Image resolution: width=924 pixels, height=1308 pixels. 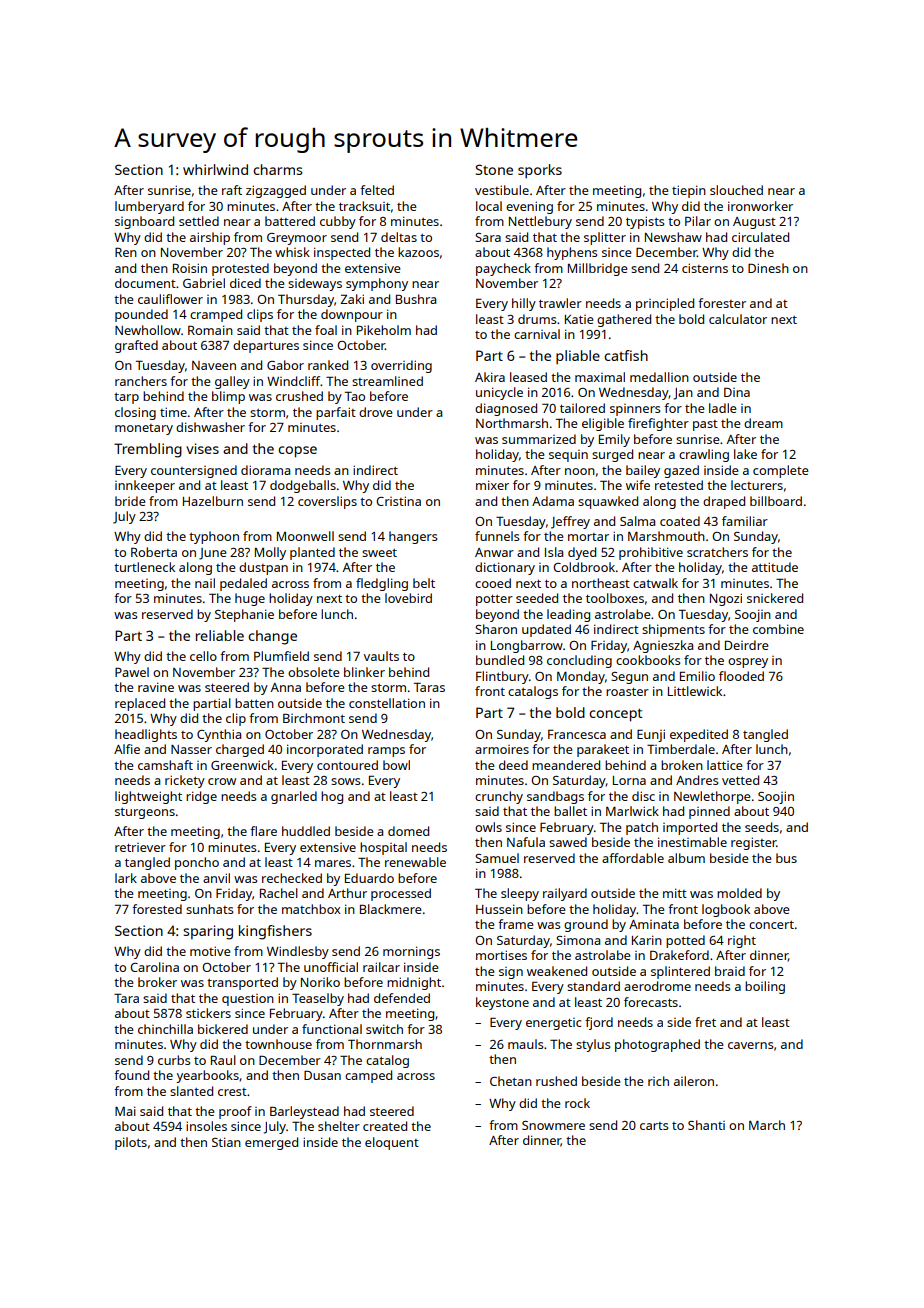 I want to click on pilots, so click(x=131, y=1143).
